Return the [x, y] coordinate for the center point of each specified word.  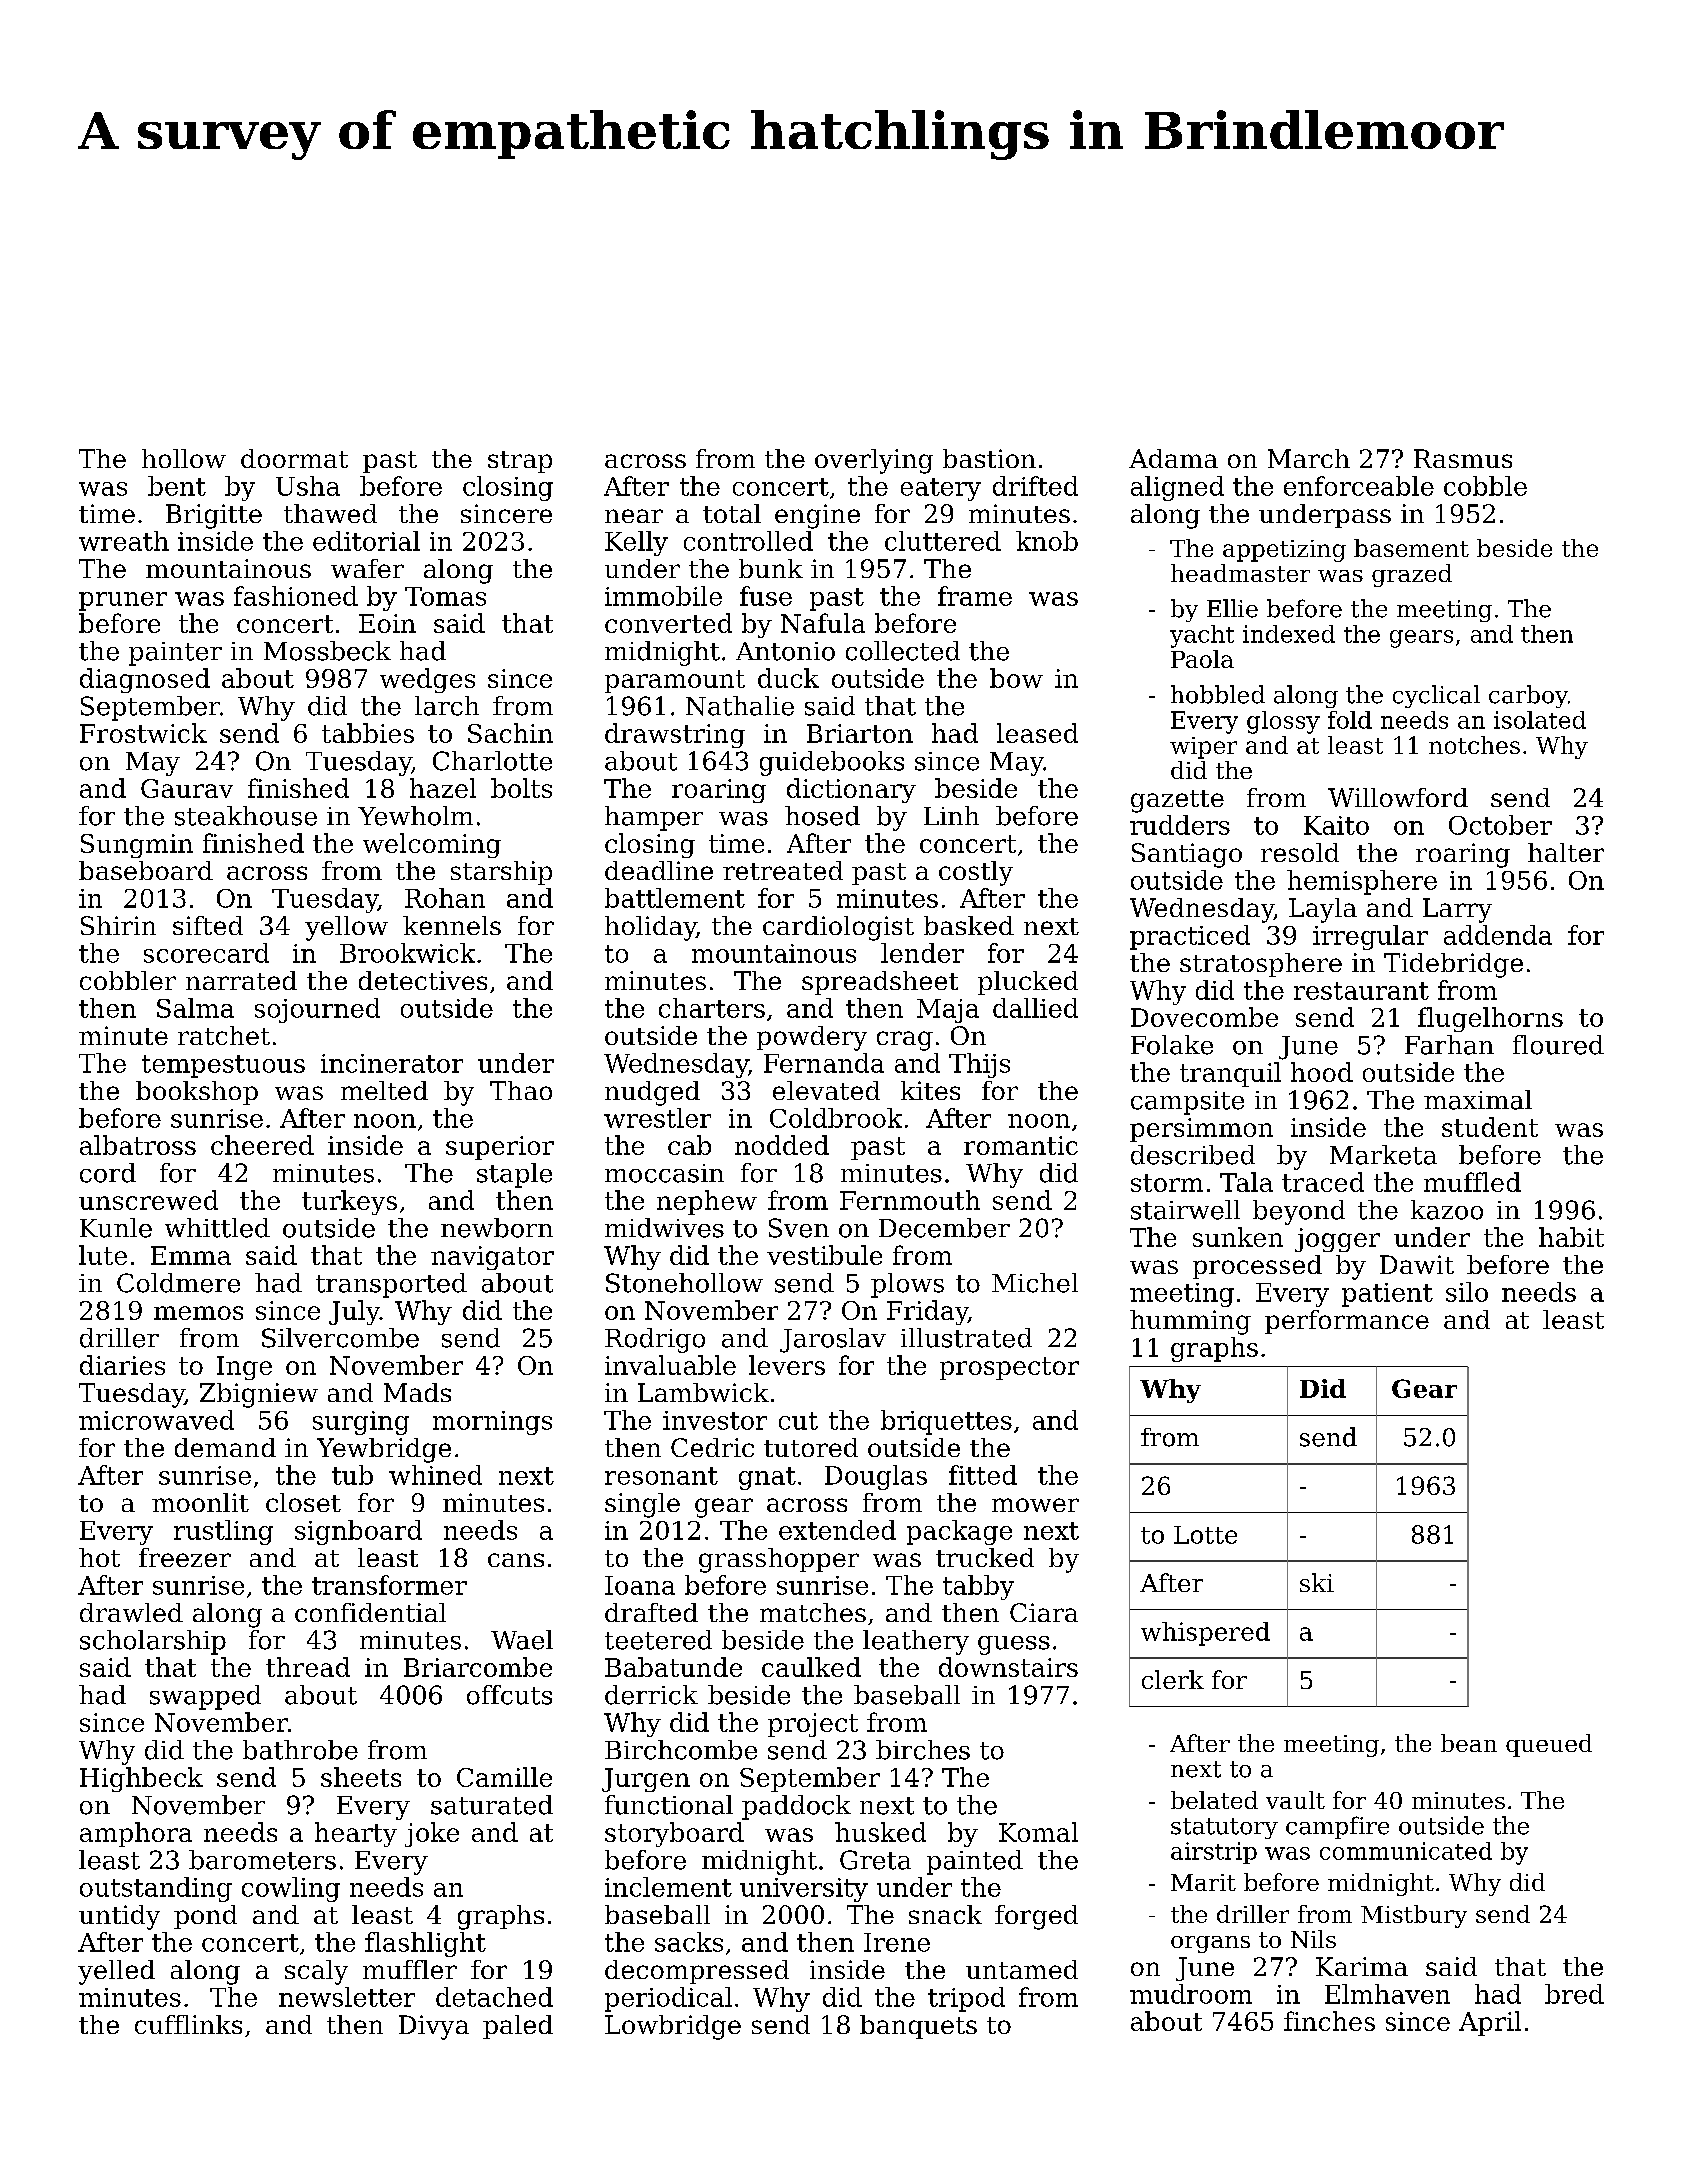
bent [177, 486]
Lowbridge [673, 2027]
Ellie [1232, 608]
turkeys [349, 1202]
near [634, 516]
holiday [650, 928]
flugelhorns [1490, 1019]
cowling [291, 1889]
